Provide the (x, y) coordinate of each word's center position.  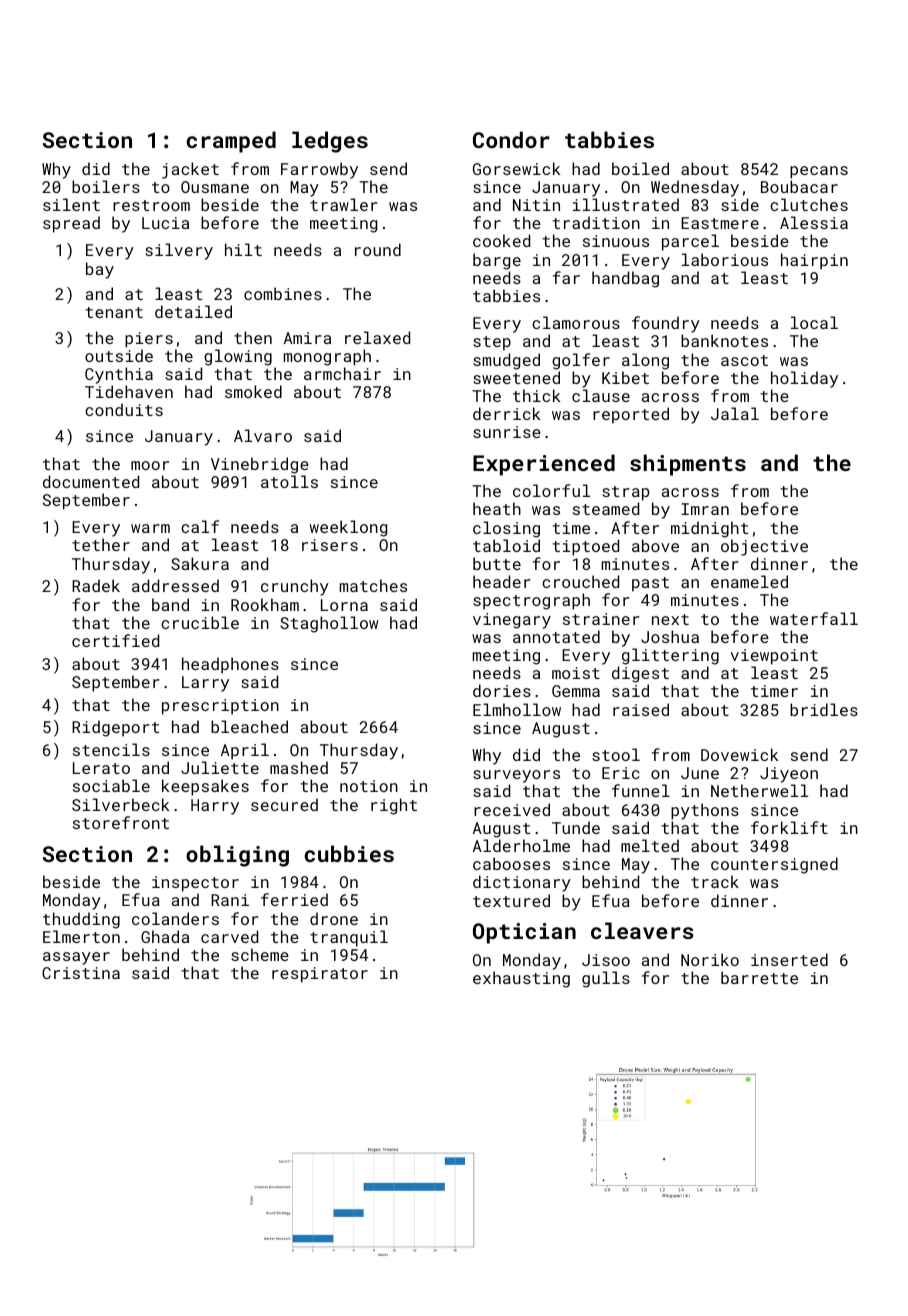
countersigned (774, 865)
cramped (231, 142)
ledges (330, 142)
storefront (121, 822)
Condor (511, 139)
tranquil (349, 938)
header (502, 581)
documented (91, 481)
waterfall (814, 618)
